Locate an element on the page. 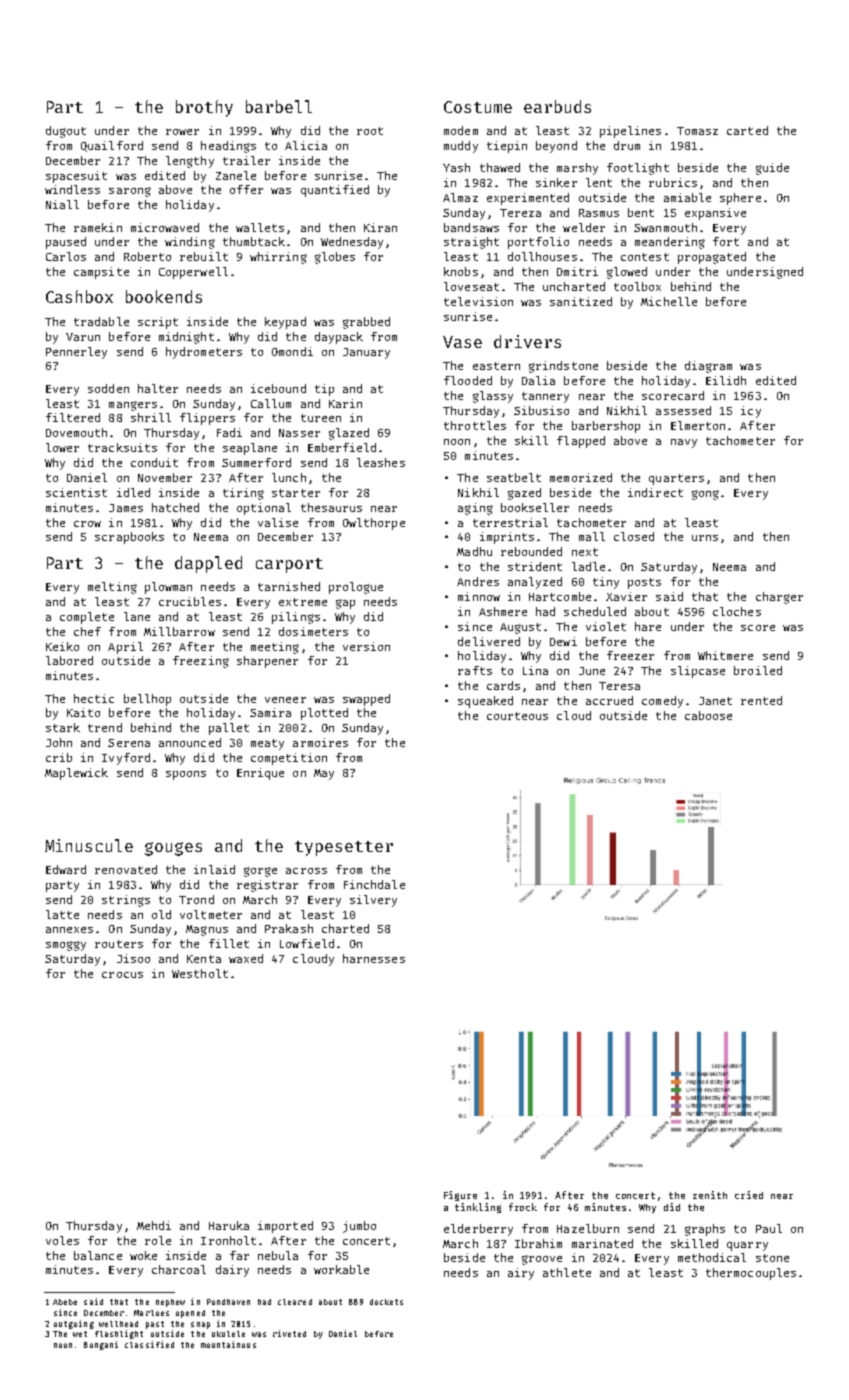 The image size is (849, 1400). dockets is located at coordinates (386, 1302).
